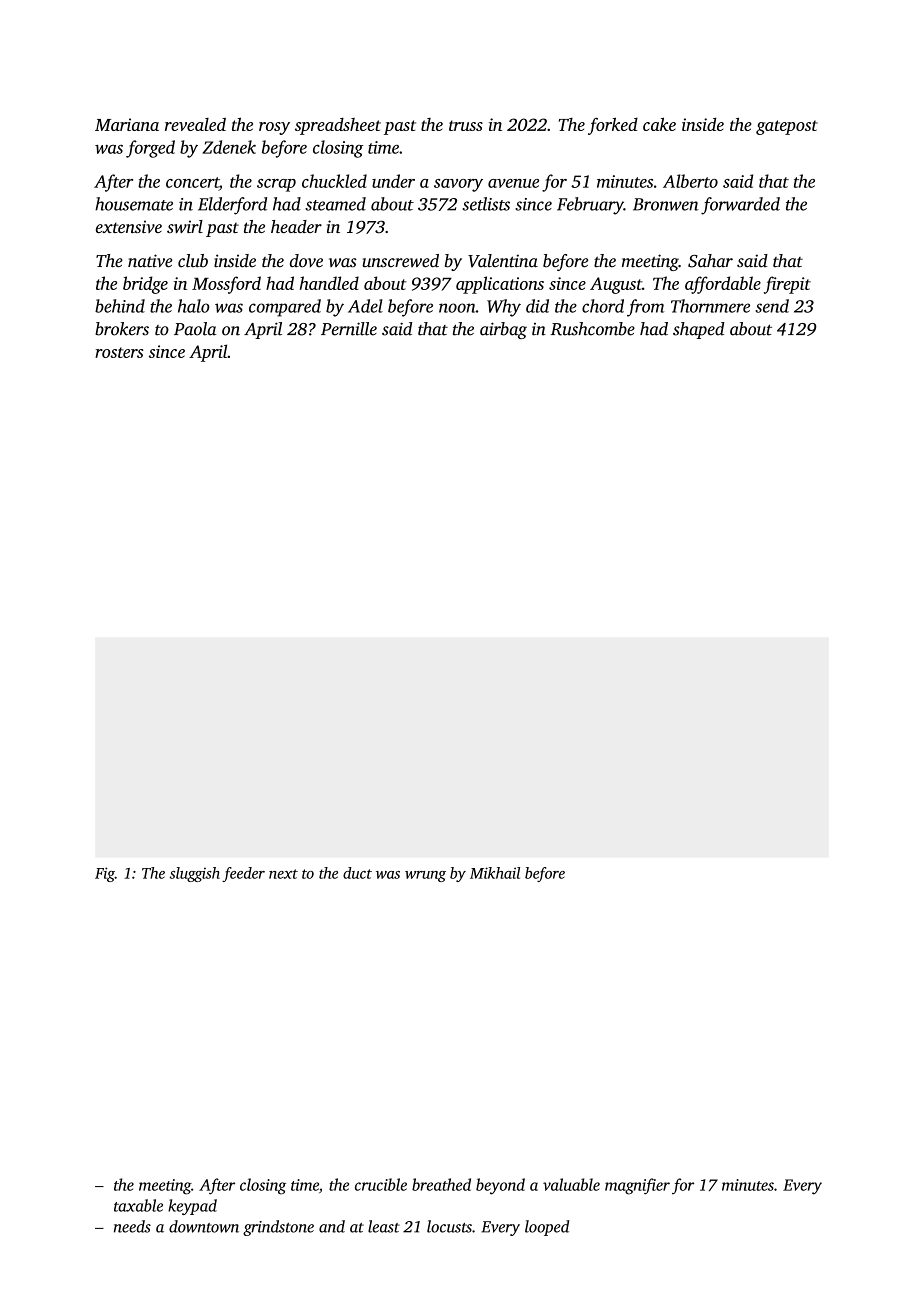  Describe the element at coordinates (193, 260) in the screenshot. I see `club` at that location.
